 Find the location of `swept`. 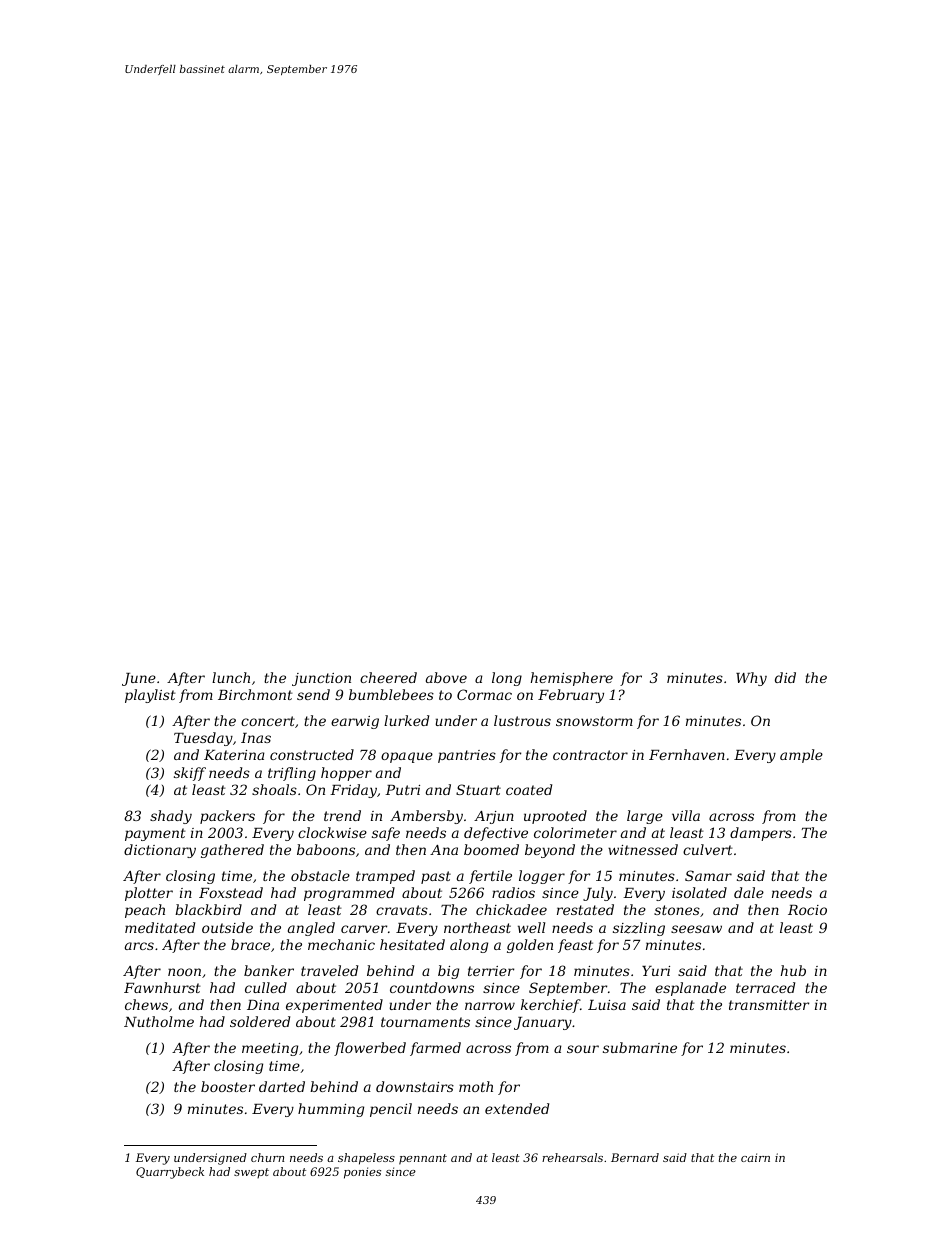

swept is located at coordinates (251, 1173).
